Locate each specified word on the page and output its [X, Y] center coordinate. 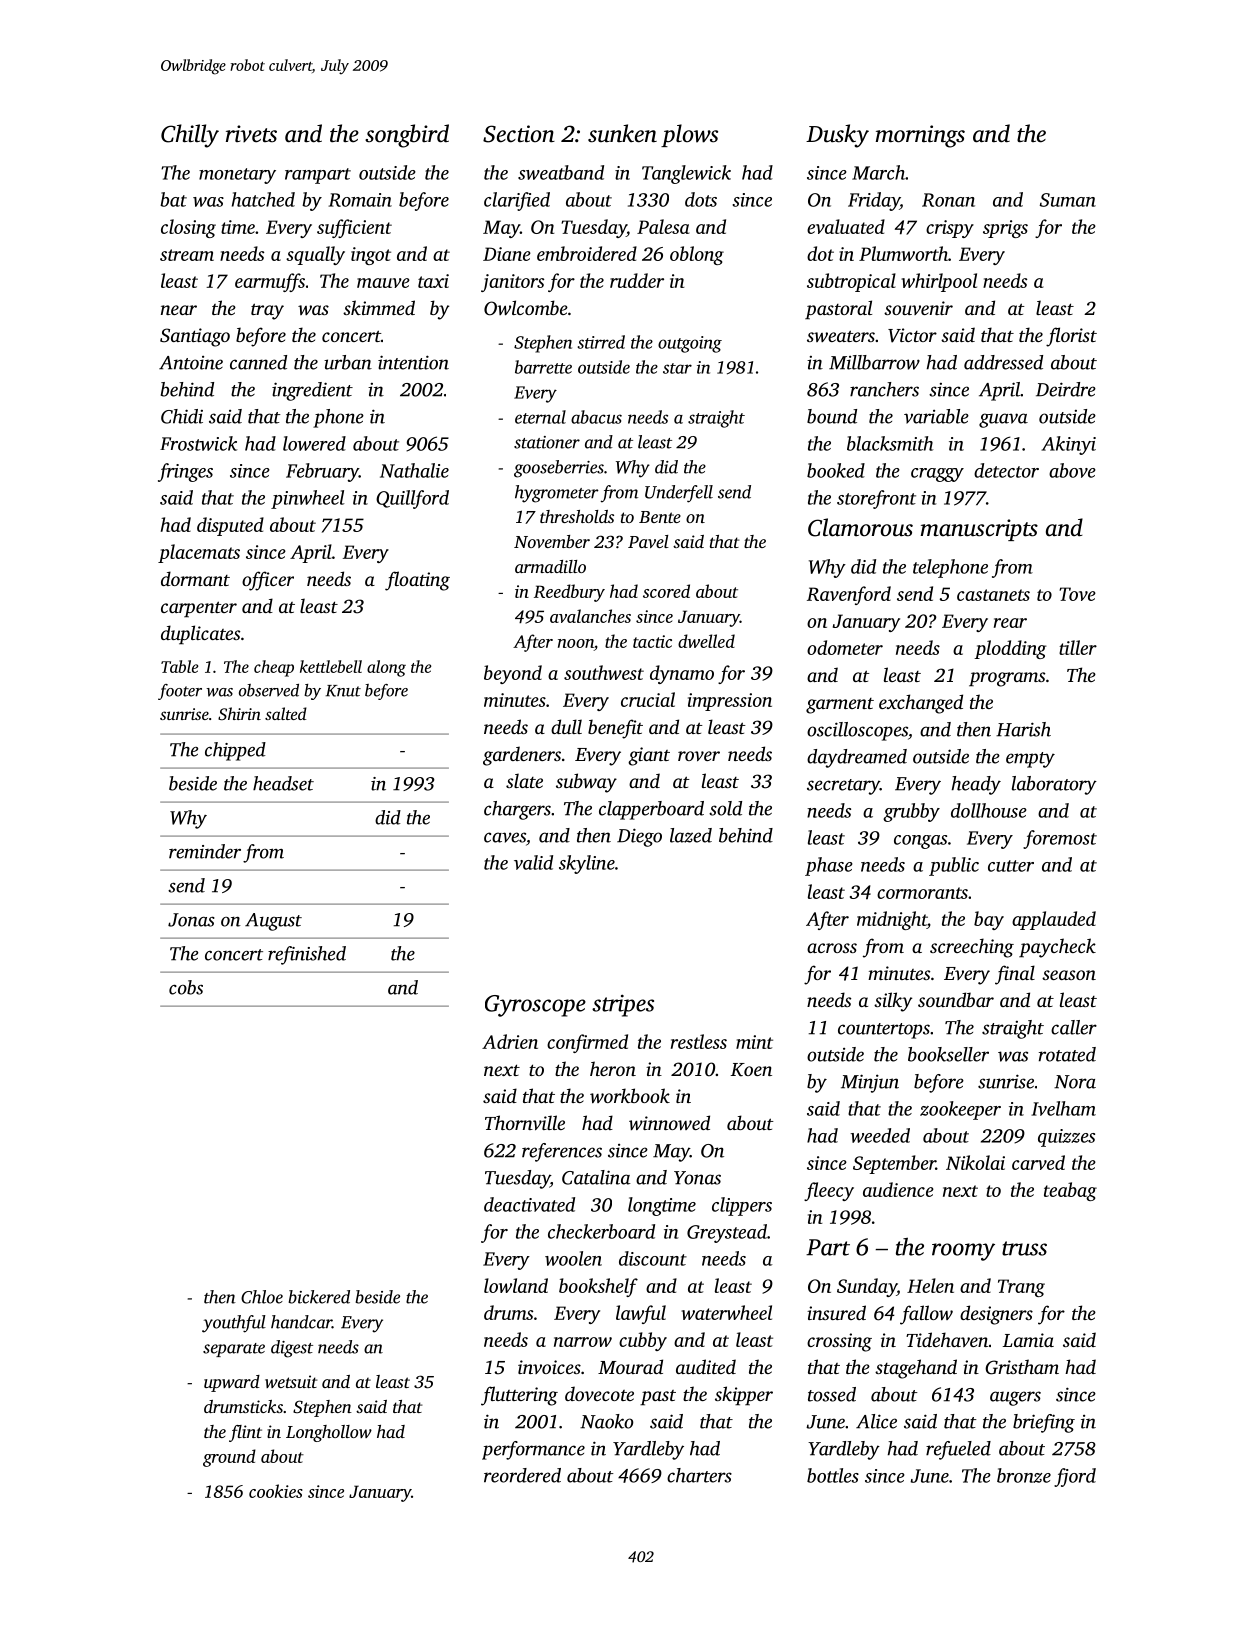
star [677, 368]
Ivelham [1063, 1108]
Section [519, 134]
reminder [205, 851]
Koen [751, 1070]
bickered [319, 1297]
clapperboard [651, 810]
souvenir [918, 308]
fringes [185, 472]
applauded [1054, 920]
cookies [276, 1491]
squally [315, 255]
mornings [920, 136]
